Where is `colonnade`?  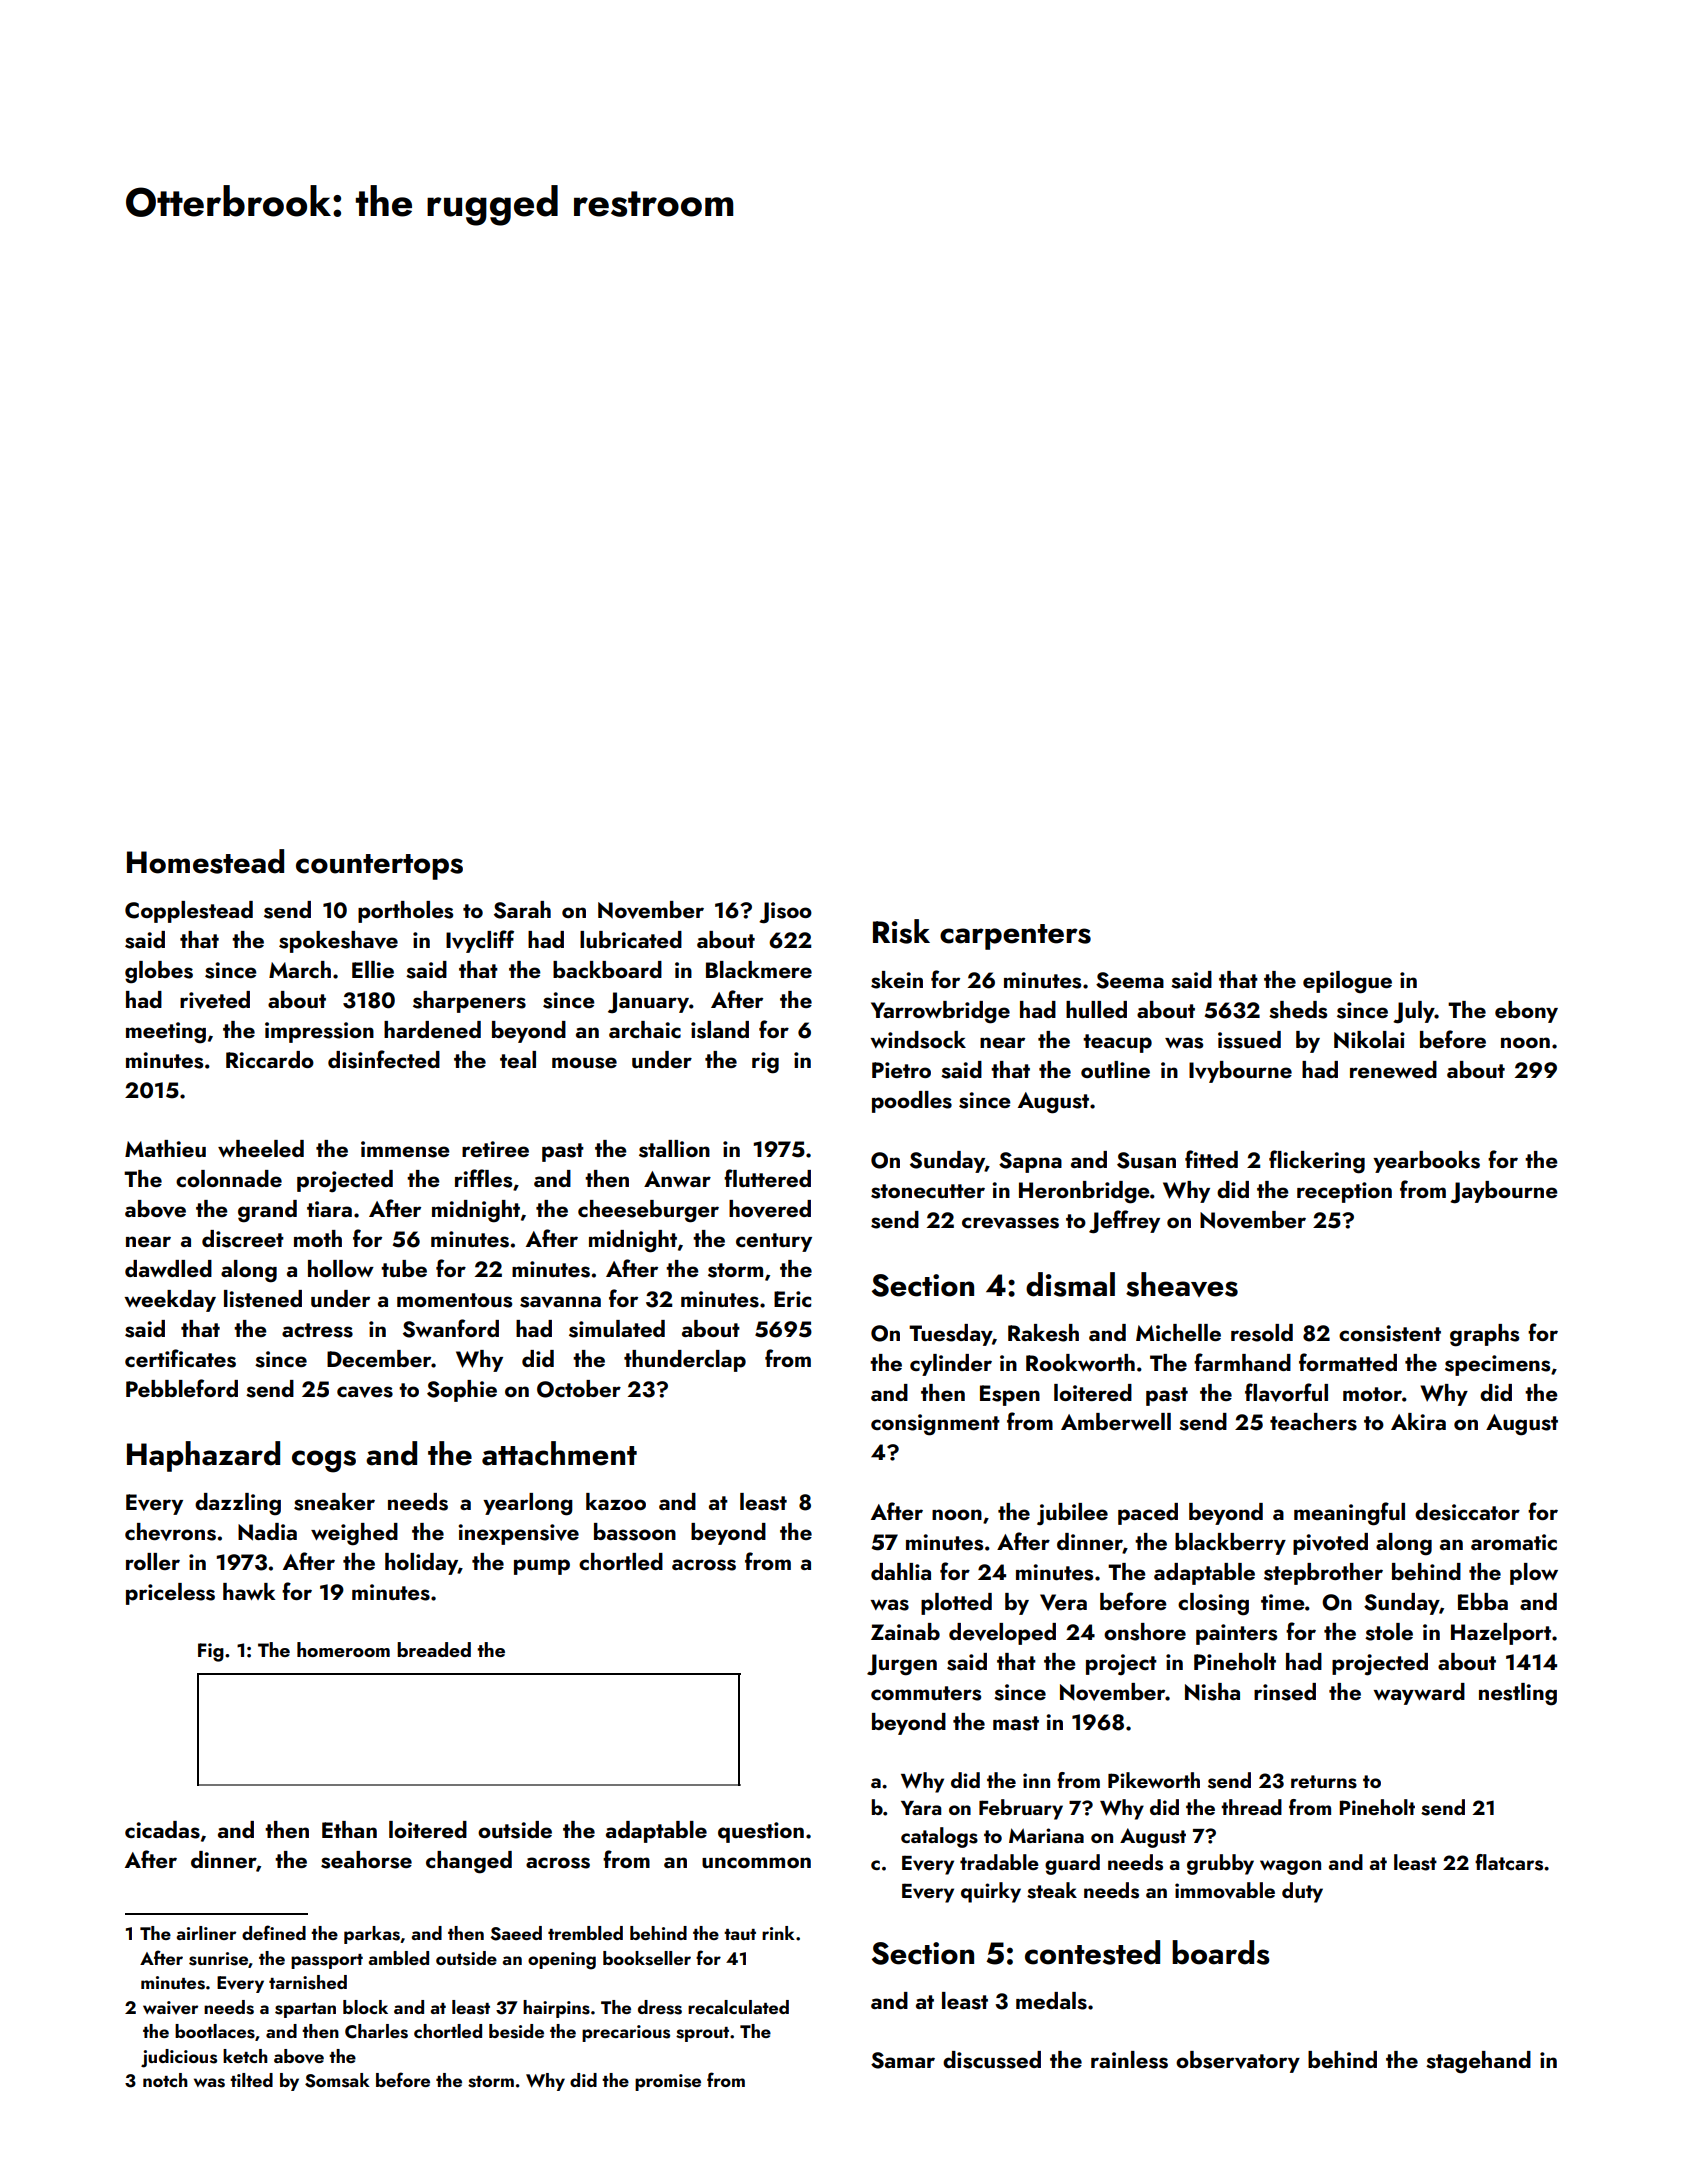
colonnade is located at coordinates (229, 1178).
